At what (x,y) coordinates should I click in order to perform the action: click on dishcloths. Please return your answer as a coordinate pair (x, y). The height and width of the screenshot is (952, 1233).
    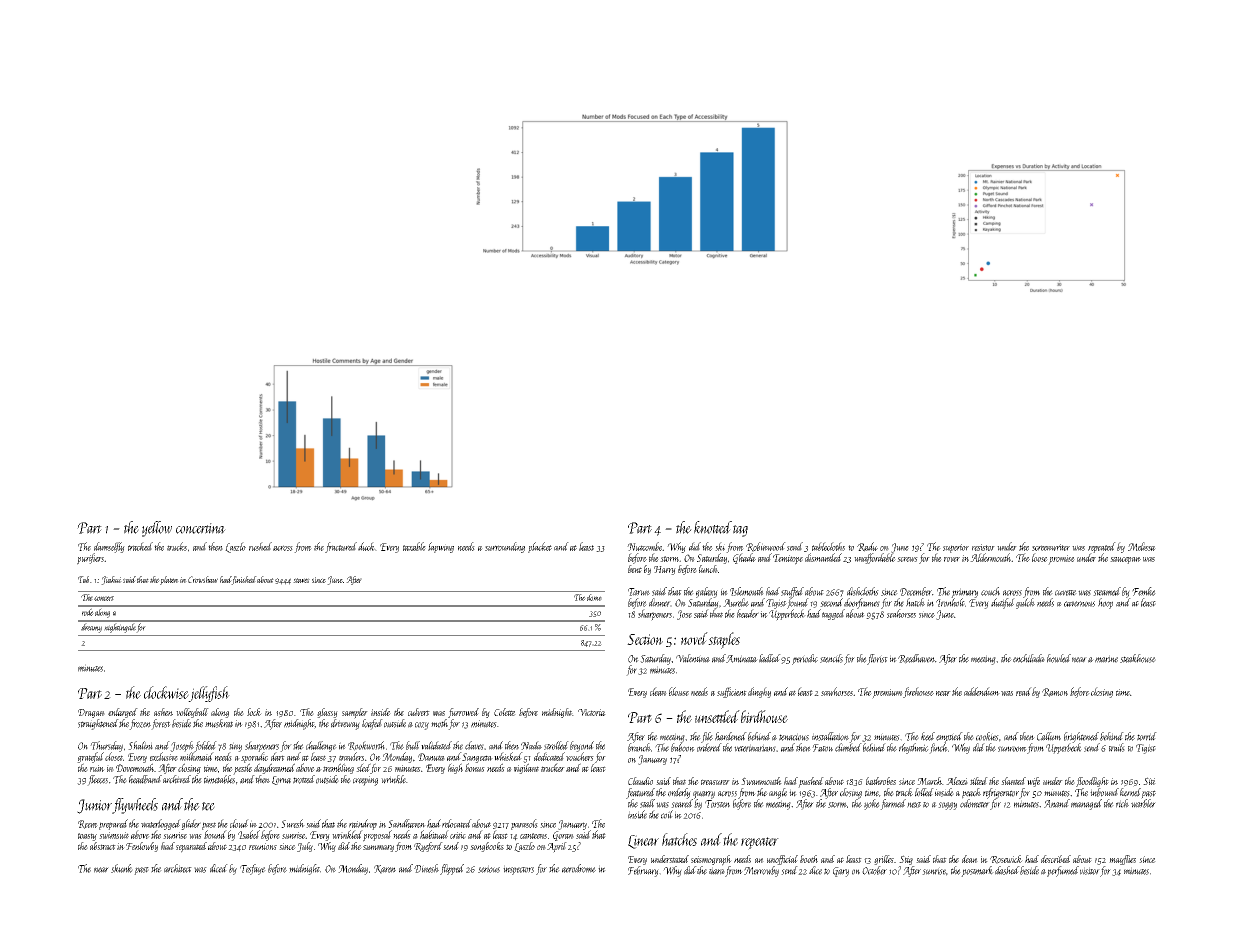
    Looking at the image, I should click on (863, 591).
